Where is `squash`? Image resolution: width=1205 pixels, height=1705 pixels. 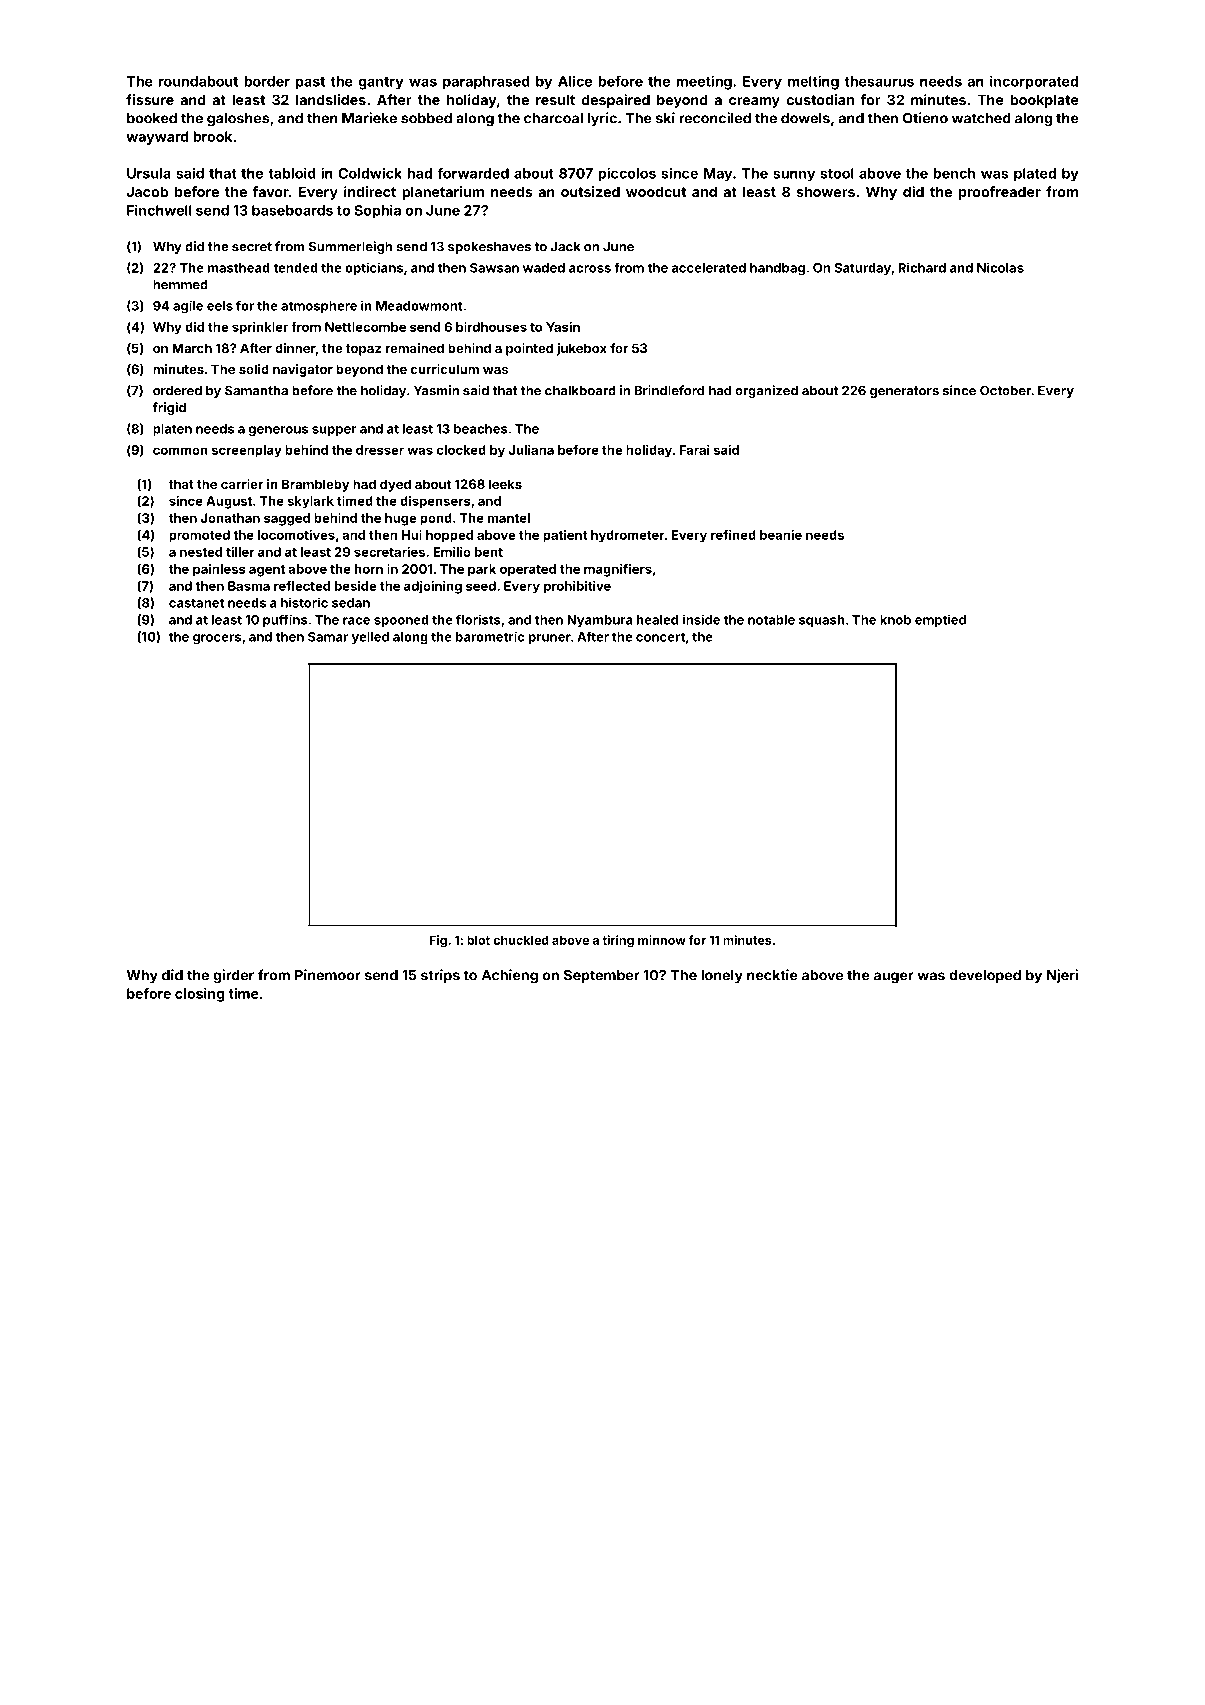
squash is located at coordinates (822, 621).
